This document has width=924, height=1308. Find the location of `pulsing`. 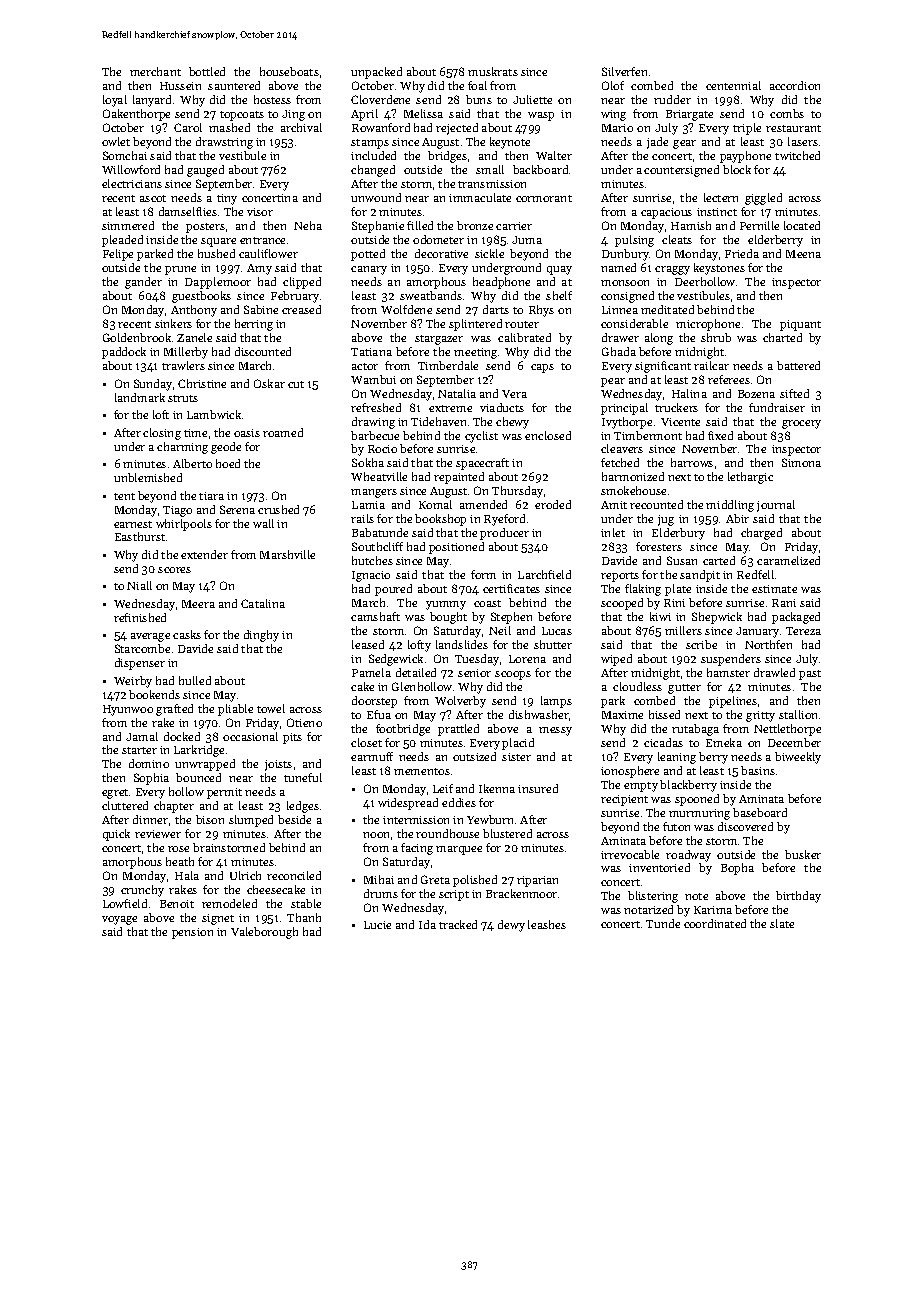

pulsing is located at coordinates (634, 241).
